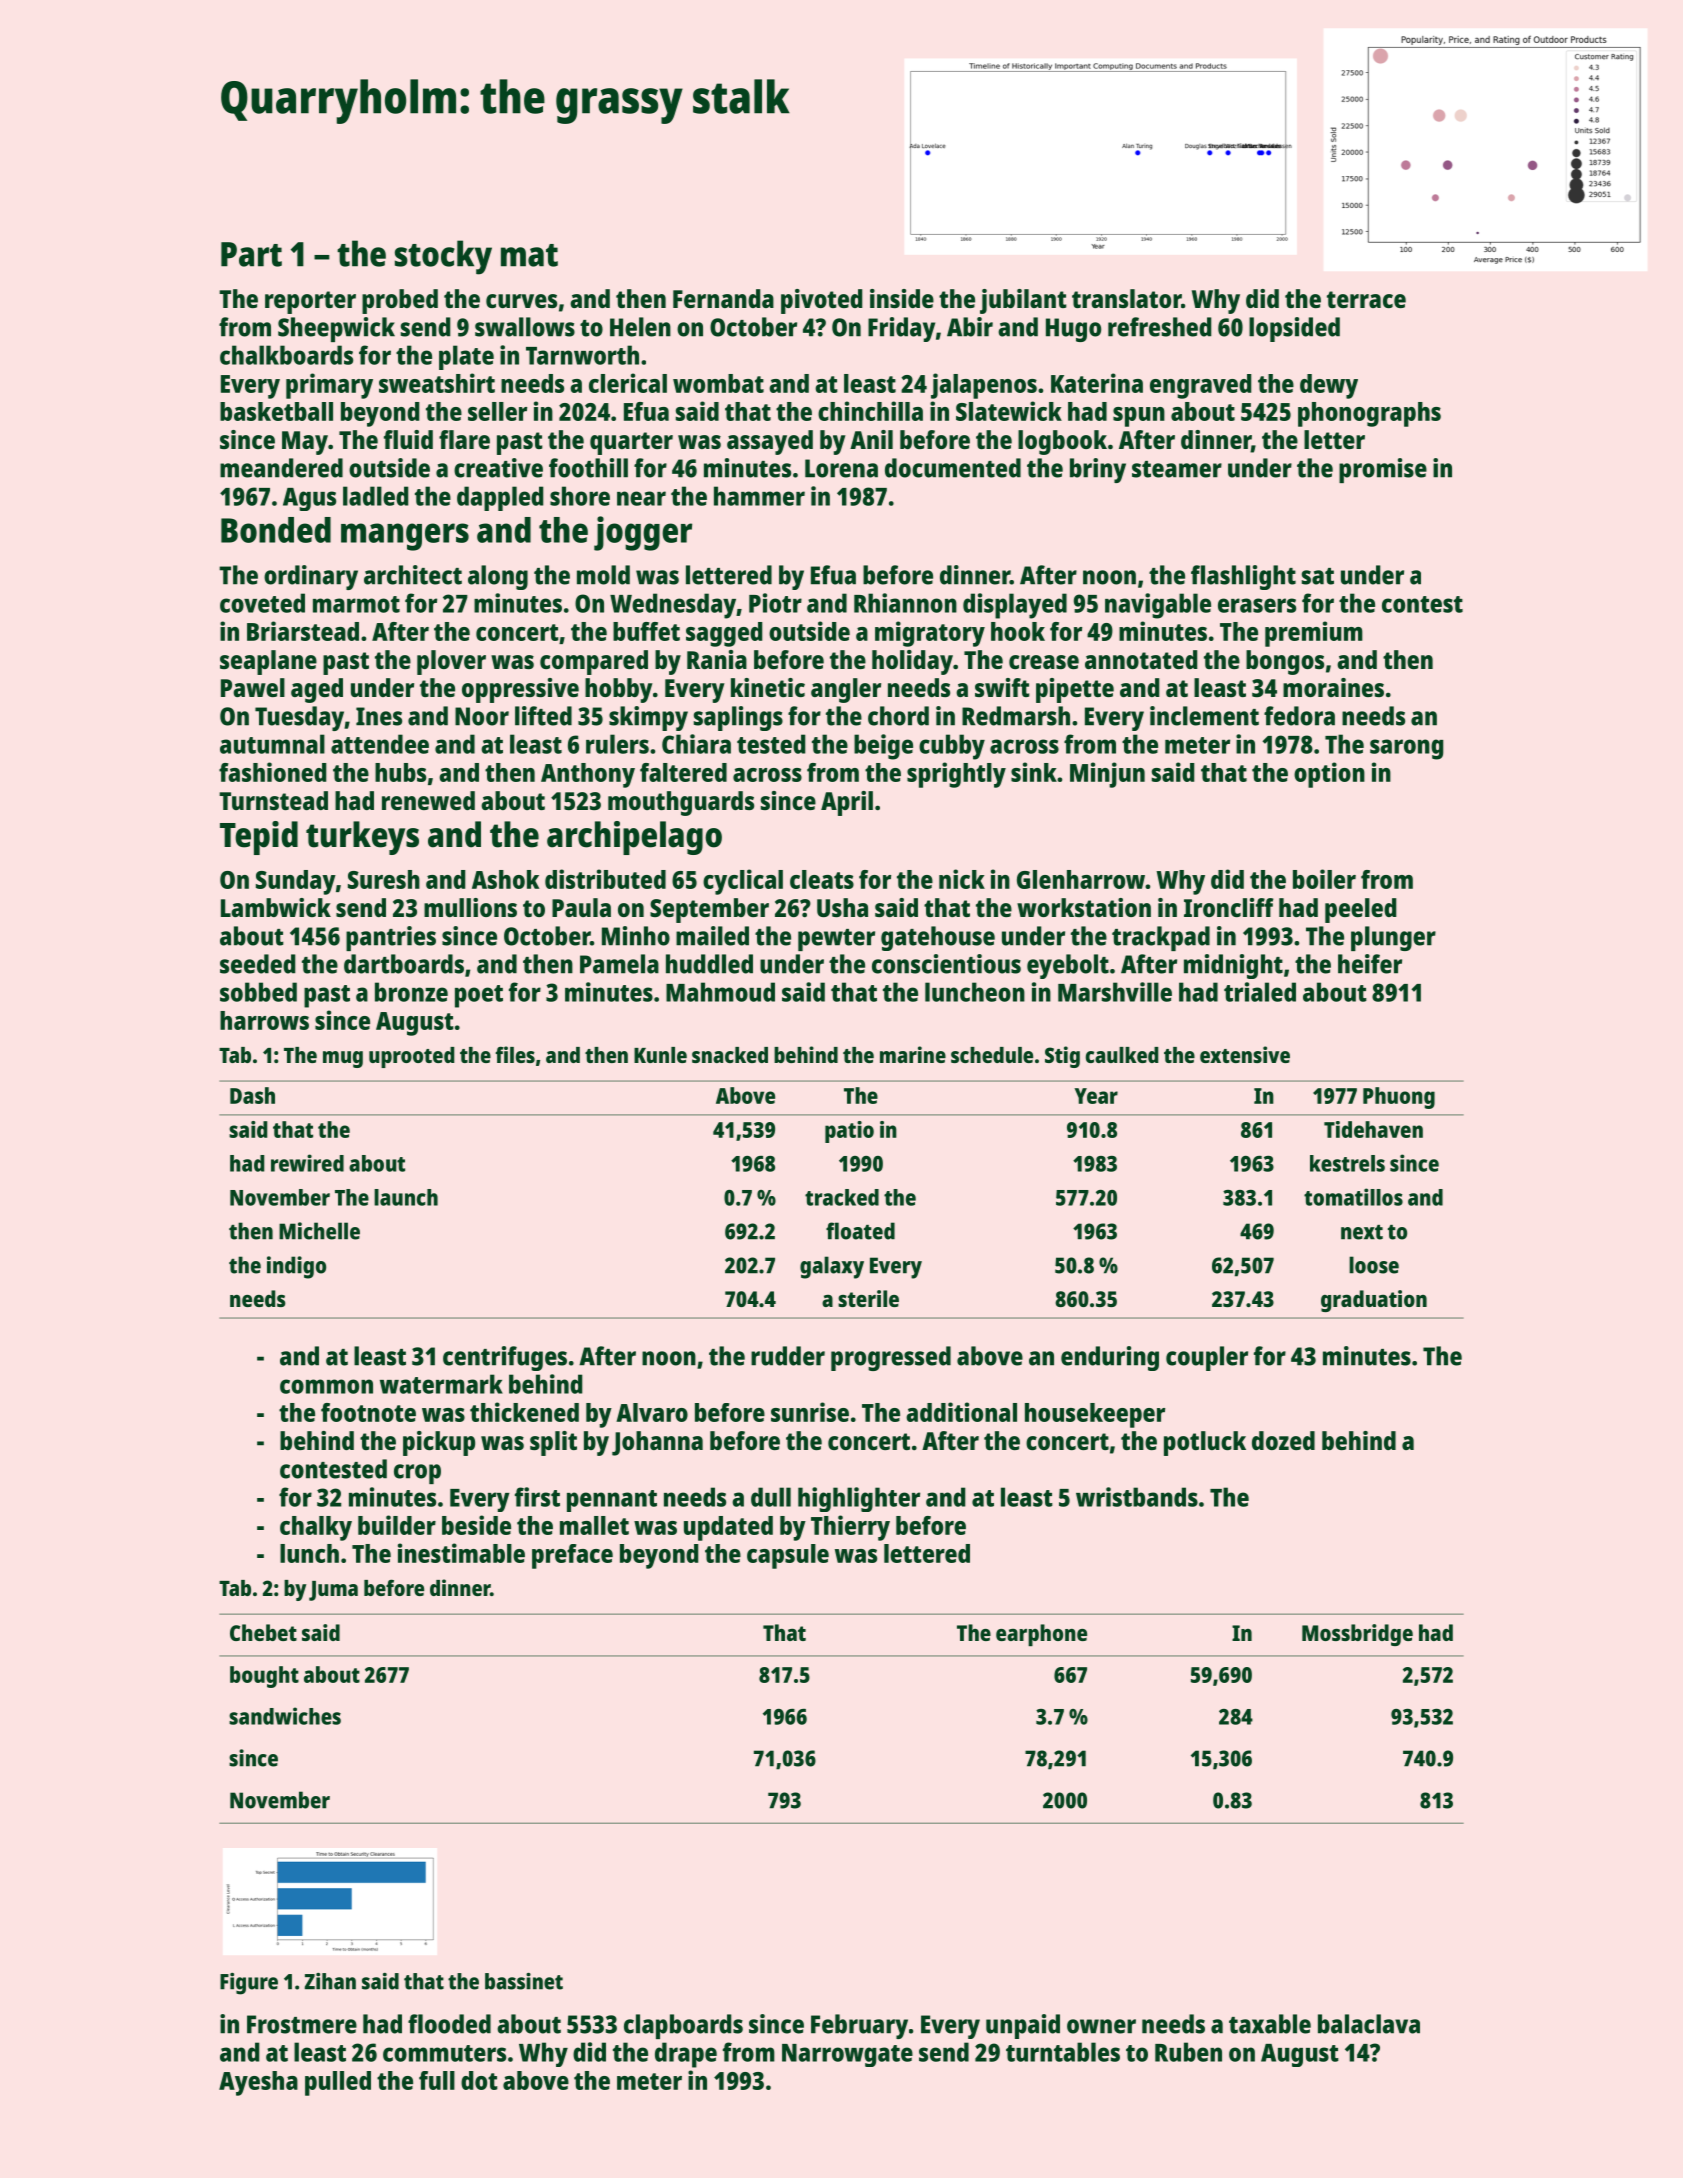  I want to click on refreshed, so click(1160, 327).
